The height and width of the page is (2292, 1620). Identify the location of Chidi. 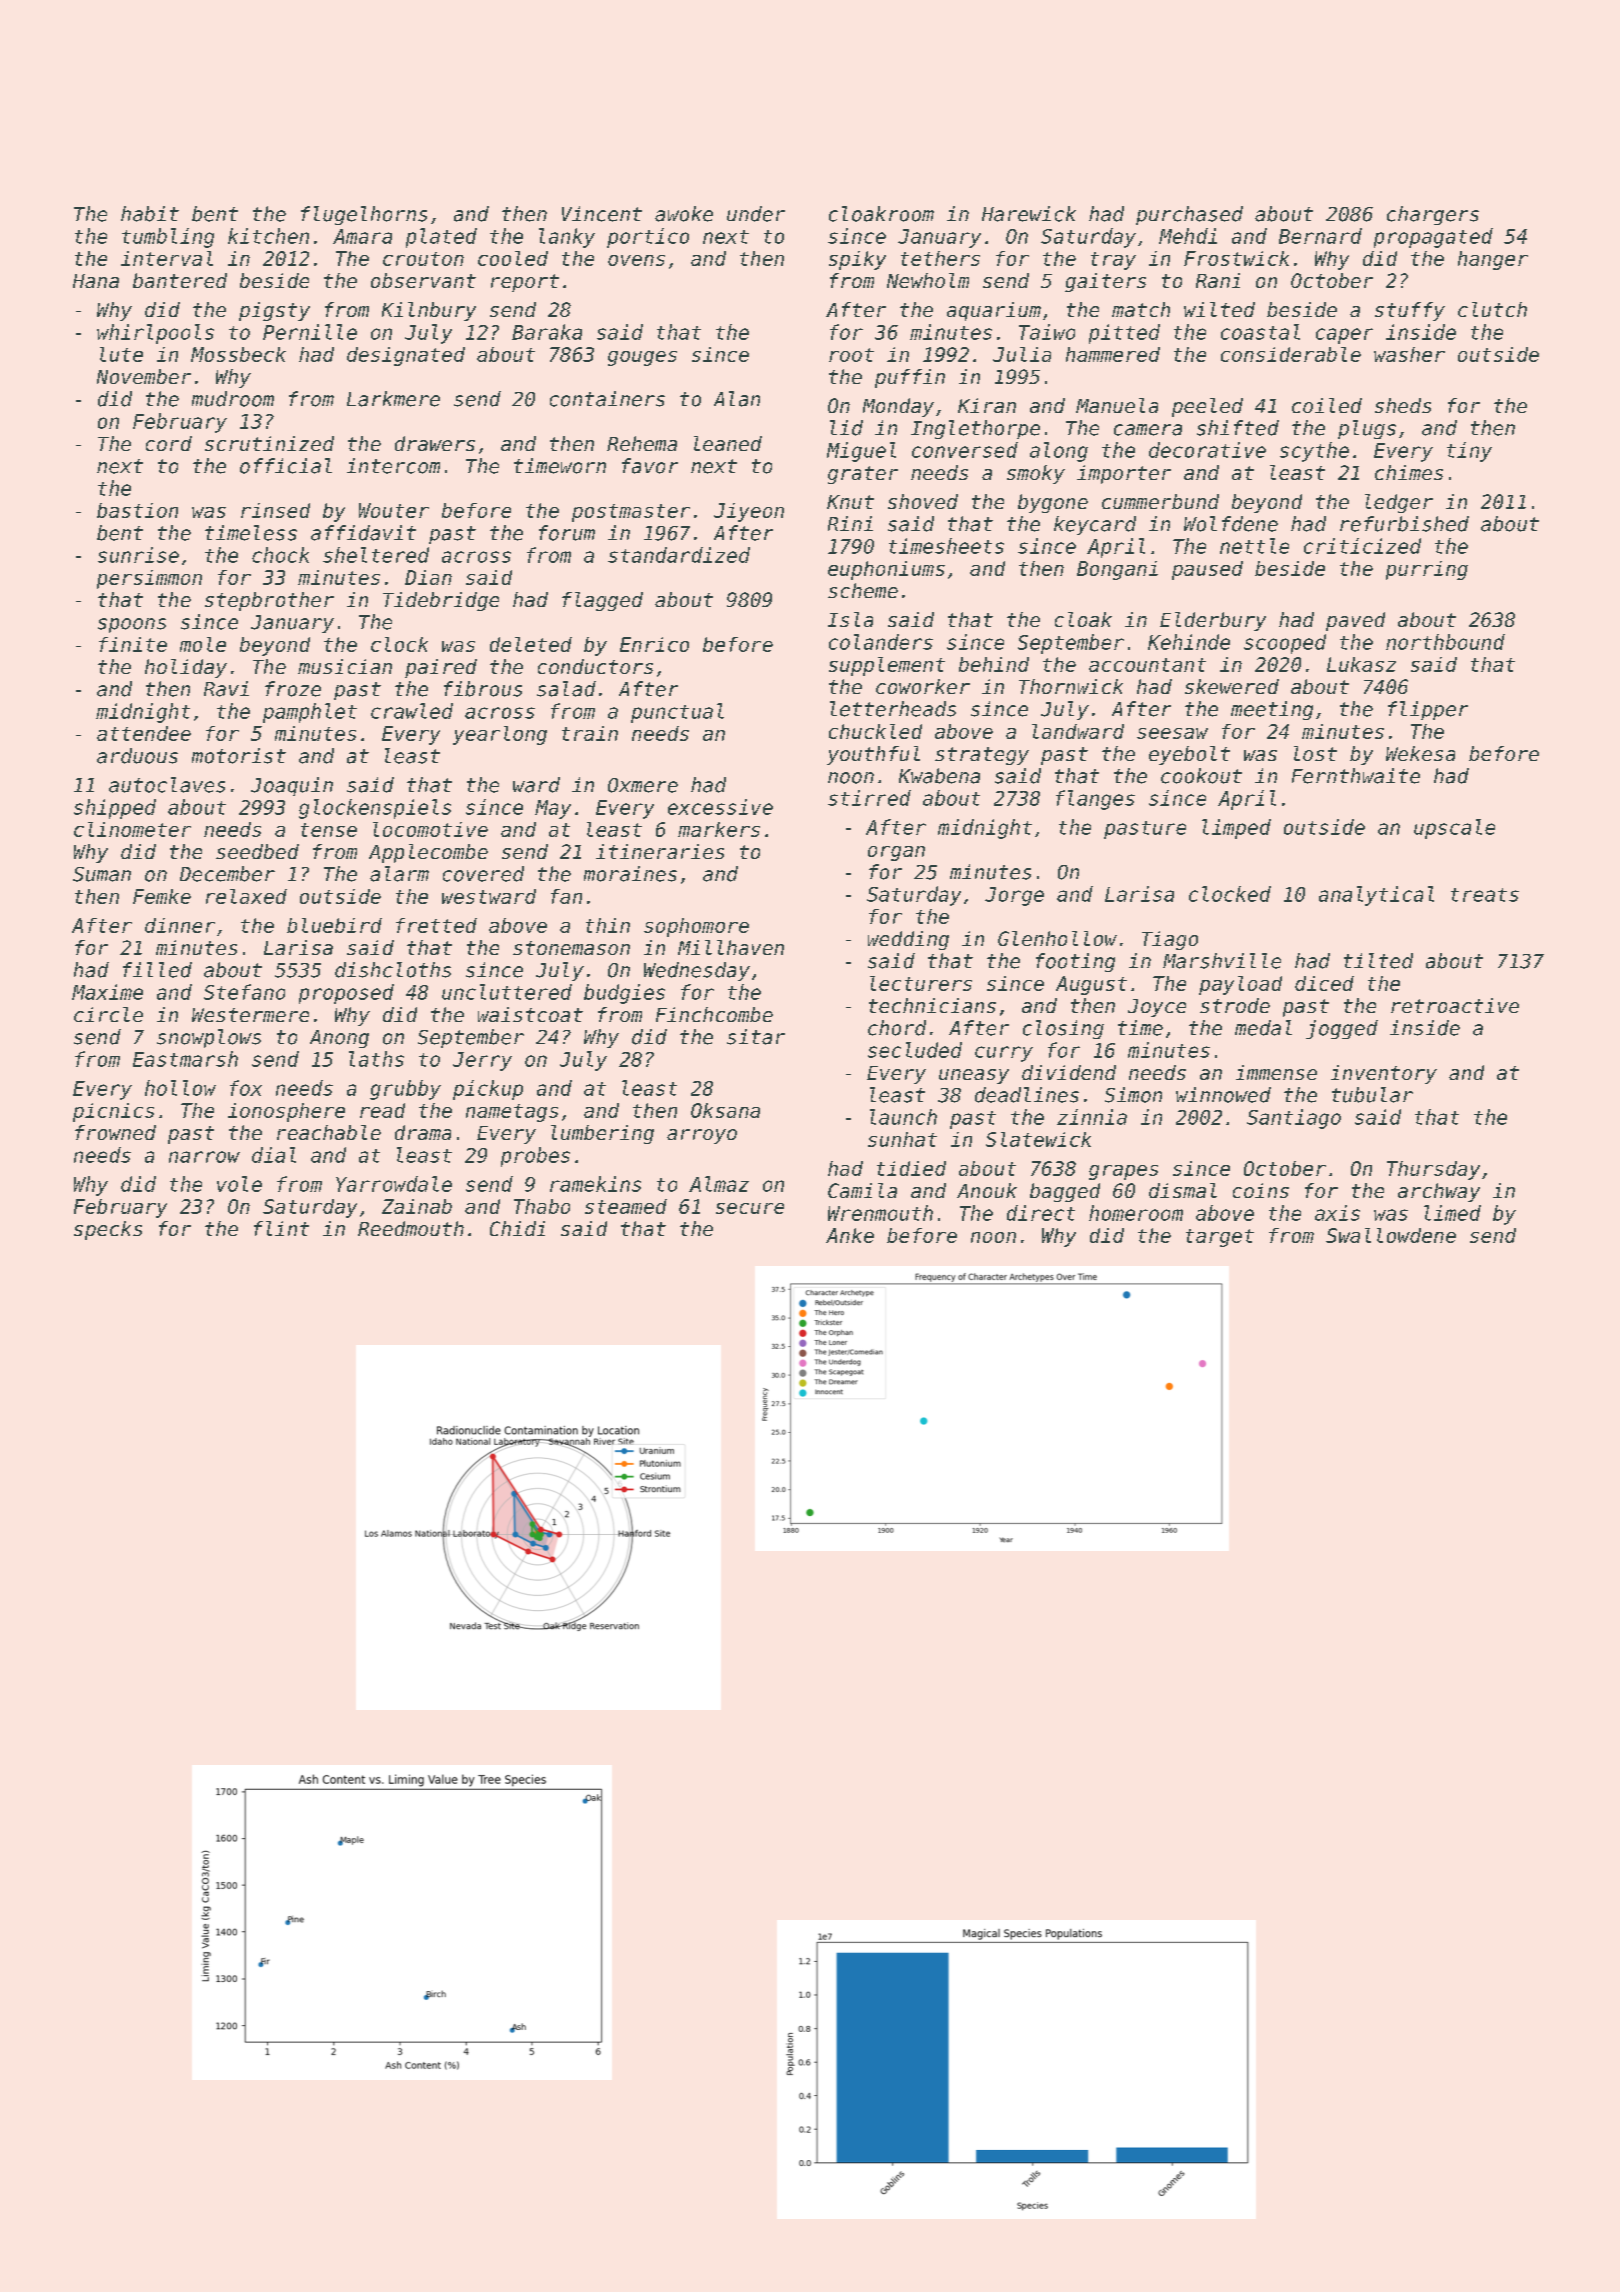
(517, 1228).
